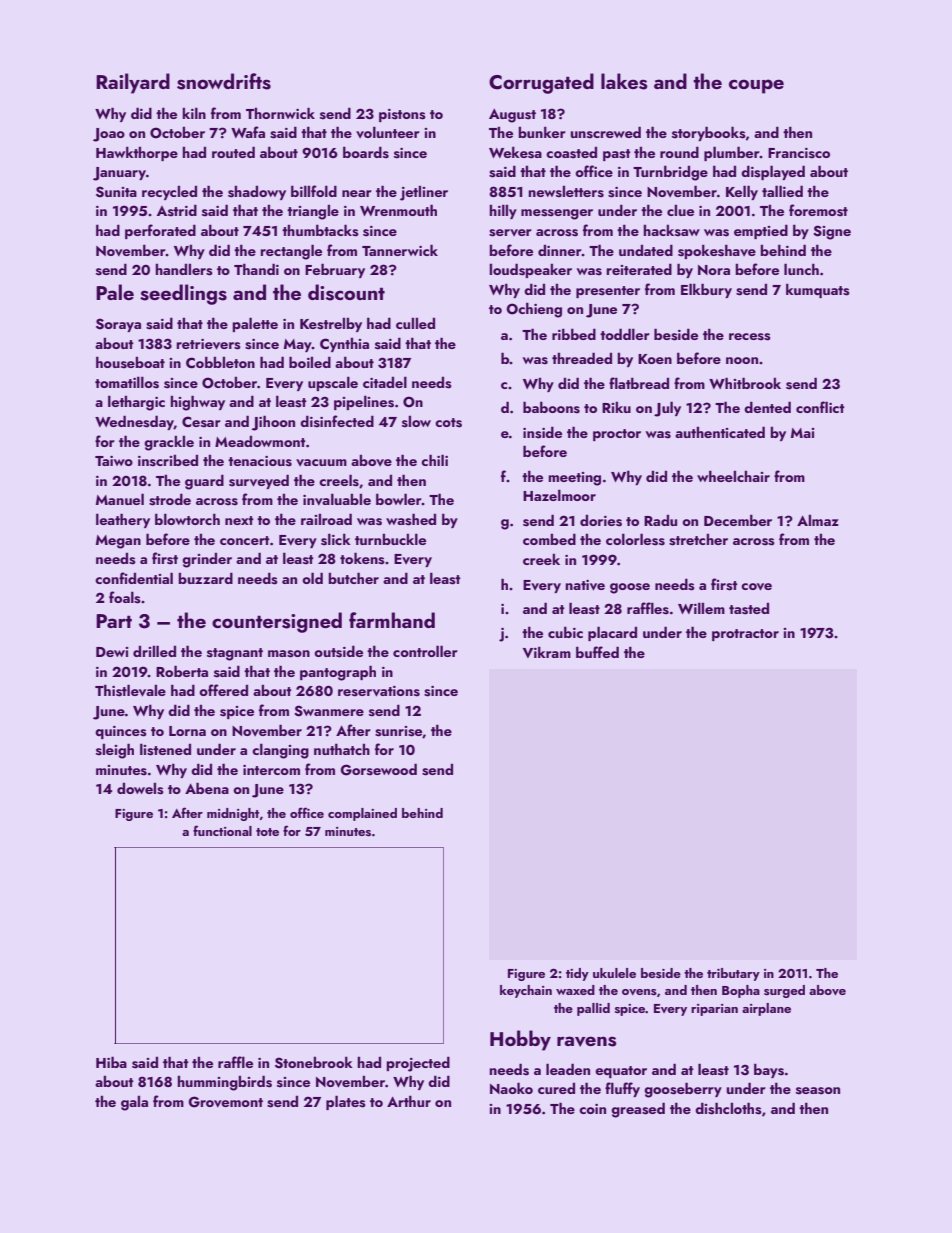 Image resolution: width=952 pixels, height=1233 pixels. Describe the element at coordinates (784, 991) in the screenshot. I see `surged` at that location.
